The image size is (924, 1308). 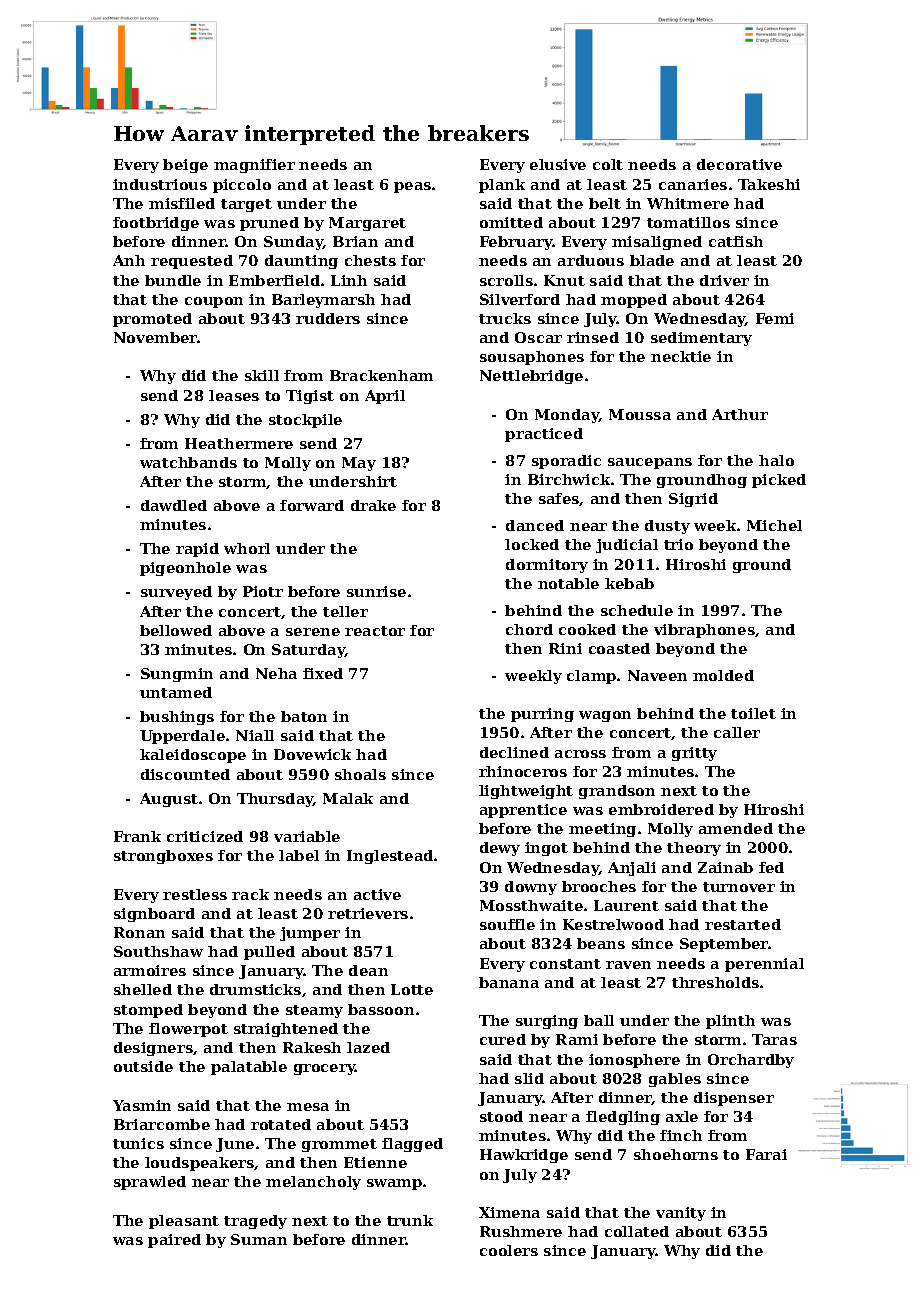 I want to click on danced, so click(x=535, y=525).
